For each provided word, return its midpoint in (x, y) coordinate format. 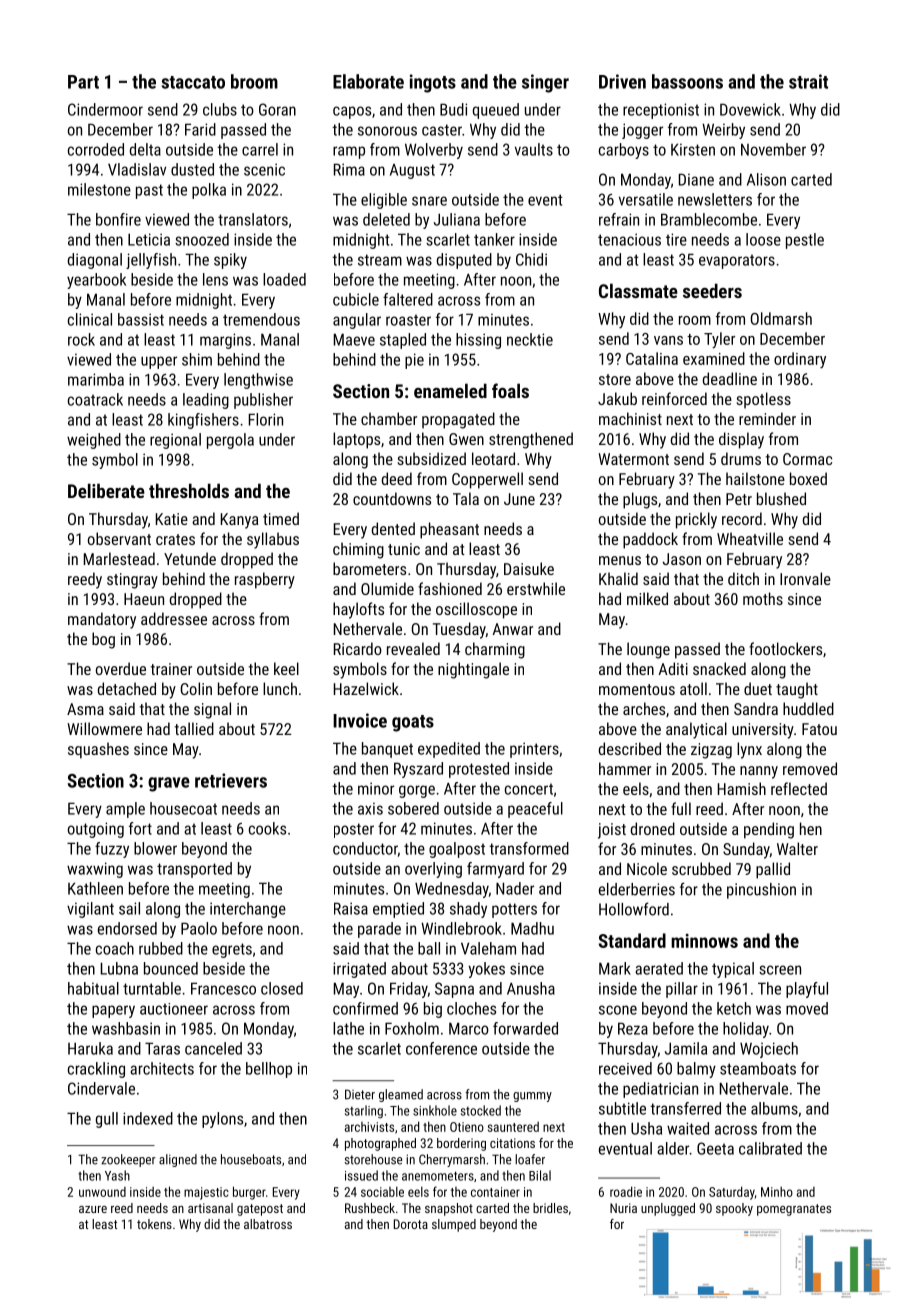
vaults (534, 149)
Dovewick (750, 109)
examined (714, 358)
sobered (413, 808)
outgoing (96, 830)
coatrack (95, 399)
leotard (493, 458)
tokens (154, 1224)
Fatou (819, 729)
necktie (530, 339)
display (741, 440)
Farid (200, 129)
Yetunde (190, 558)
